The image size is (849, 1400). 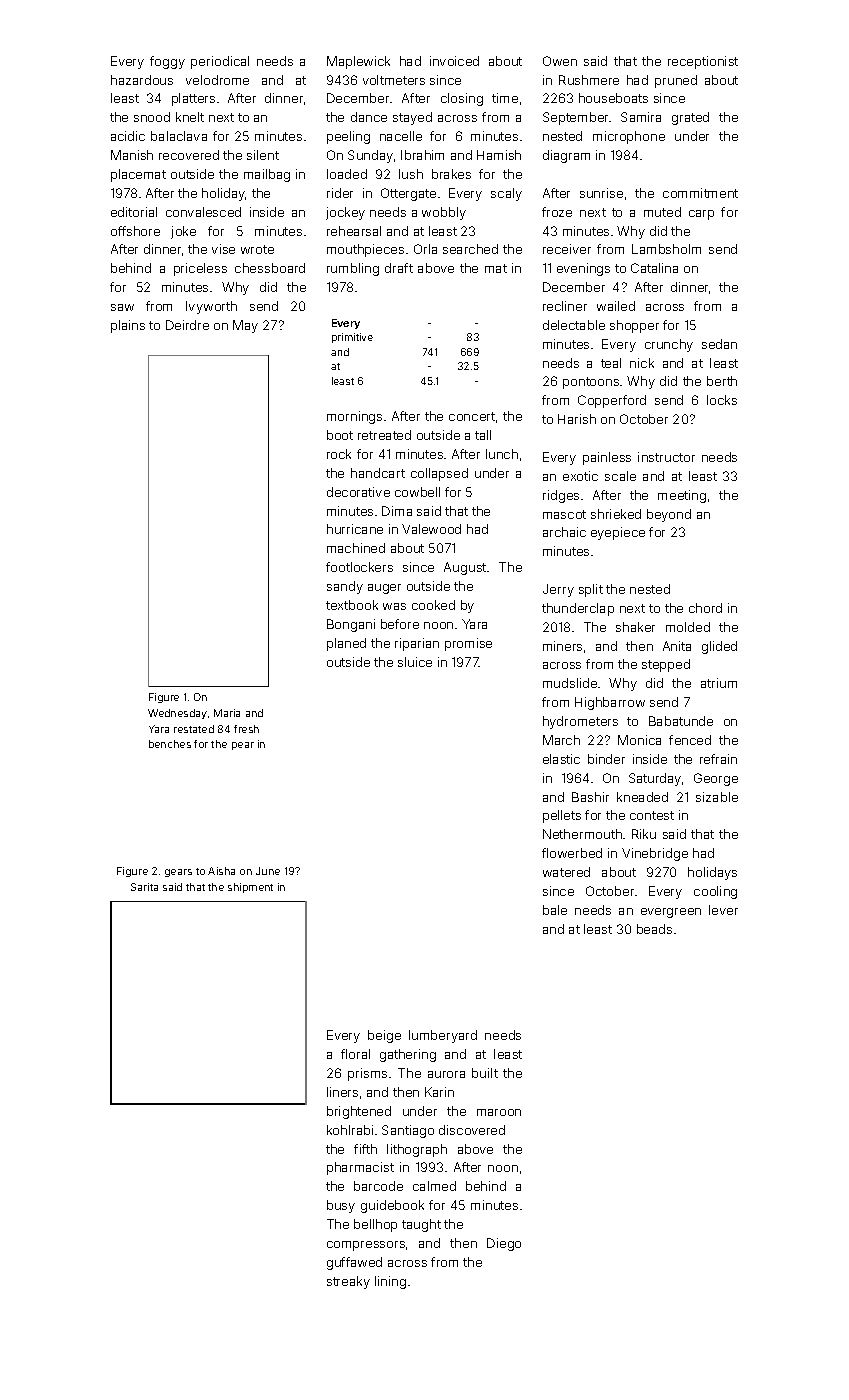 I want to click on lunch, so click(x=502, y=454).
